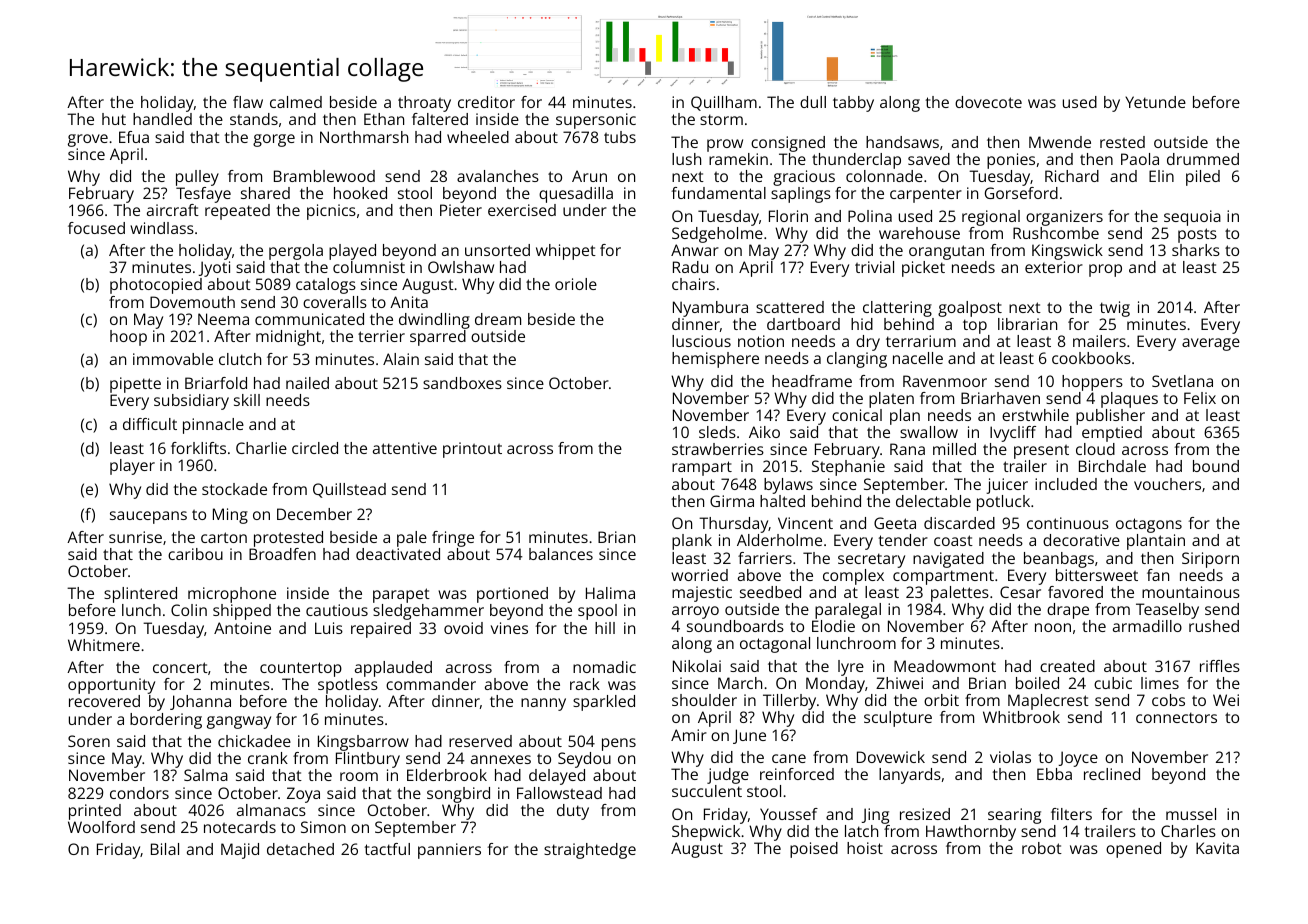 Image resolution: width=1308 pixels, height=924 pixels. I want to click on discarded, so click(959, 523).
